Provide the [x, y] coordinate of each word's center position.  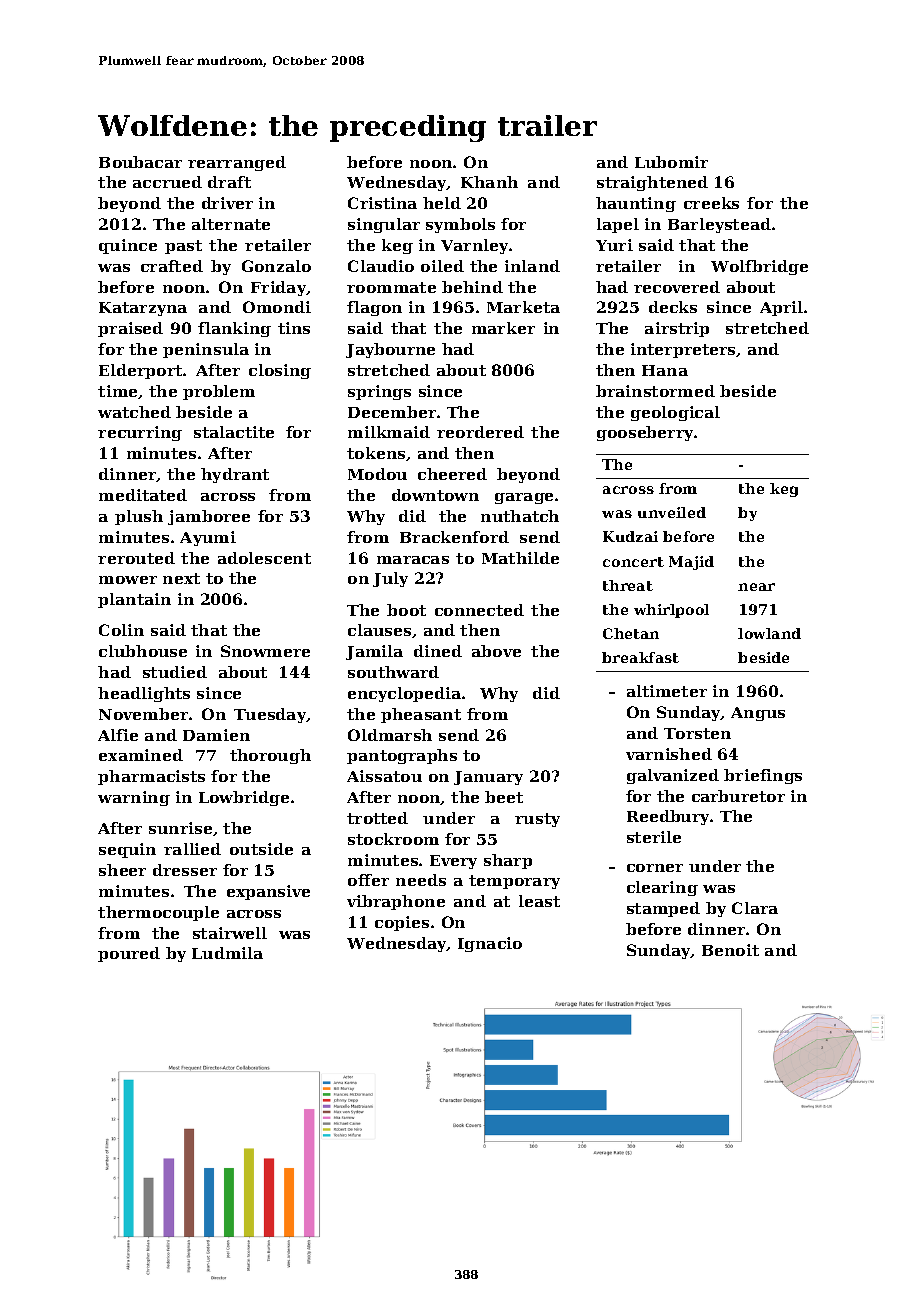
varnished [669, 754]
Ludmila [227, 953]
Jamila [374, 652]
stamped [663, 909]
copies [402, 923]
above [496, 651]
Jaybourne [390, 350]
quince [128, 246]
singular [384, 225]
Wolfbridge [759, 267]
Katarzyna [143, 309]
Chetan [631, 633]
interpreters [683, 350]
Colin [121, 630]
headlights [144, 694]
